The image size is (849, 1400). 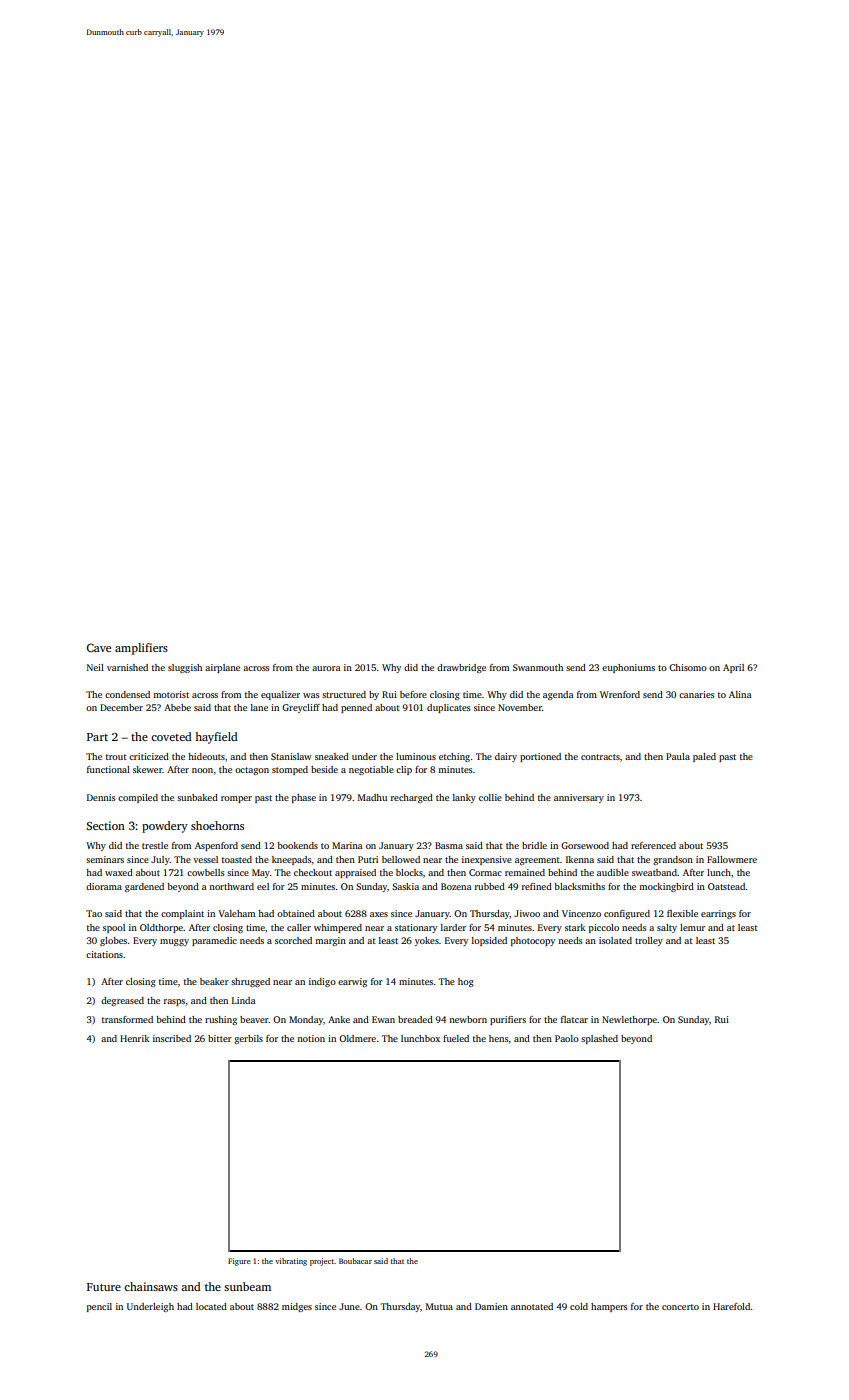 I want to click on located, so click(x=211, y=1306).
